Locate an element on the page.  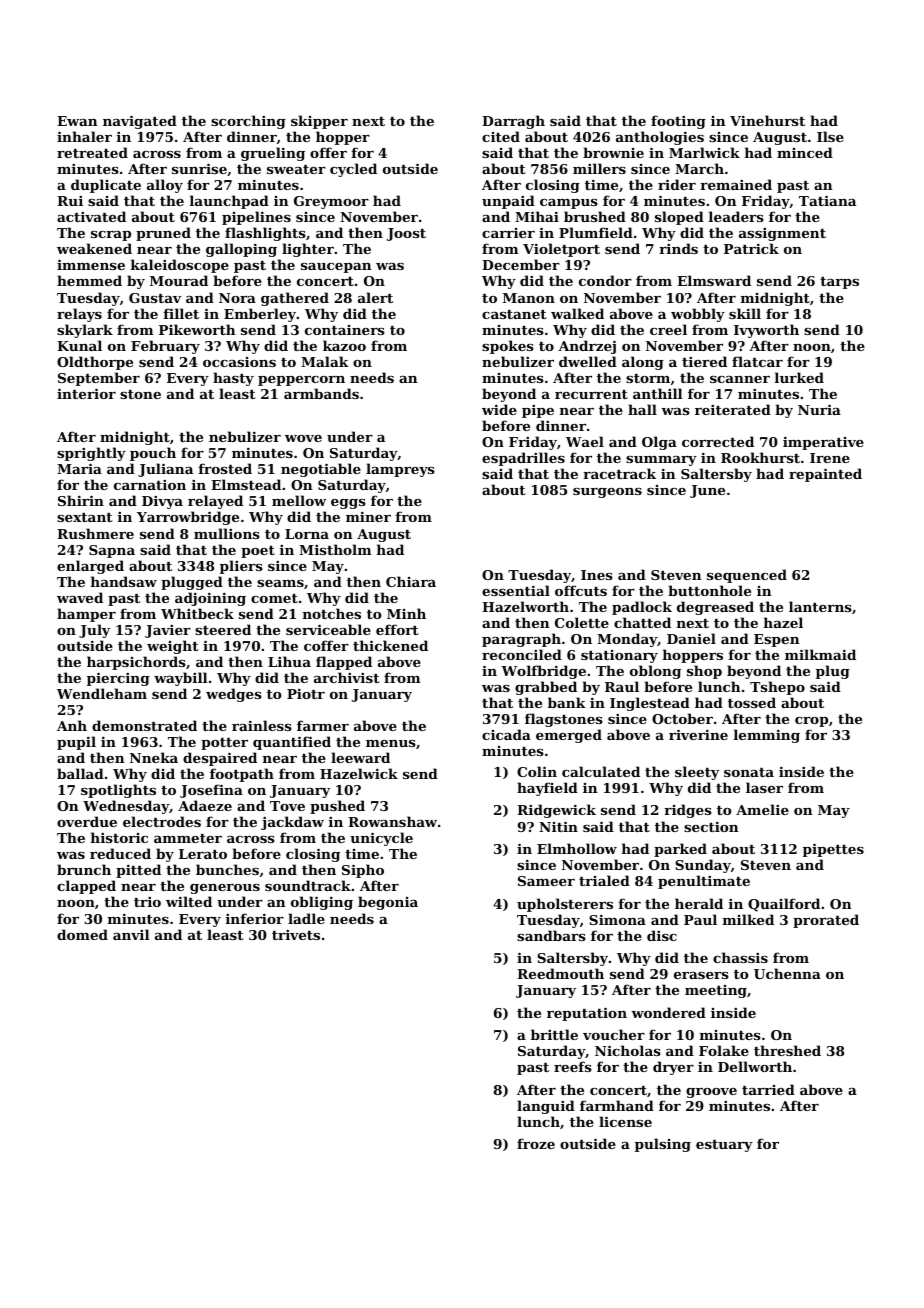
anvil is located at coordinates (131, 934).
